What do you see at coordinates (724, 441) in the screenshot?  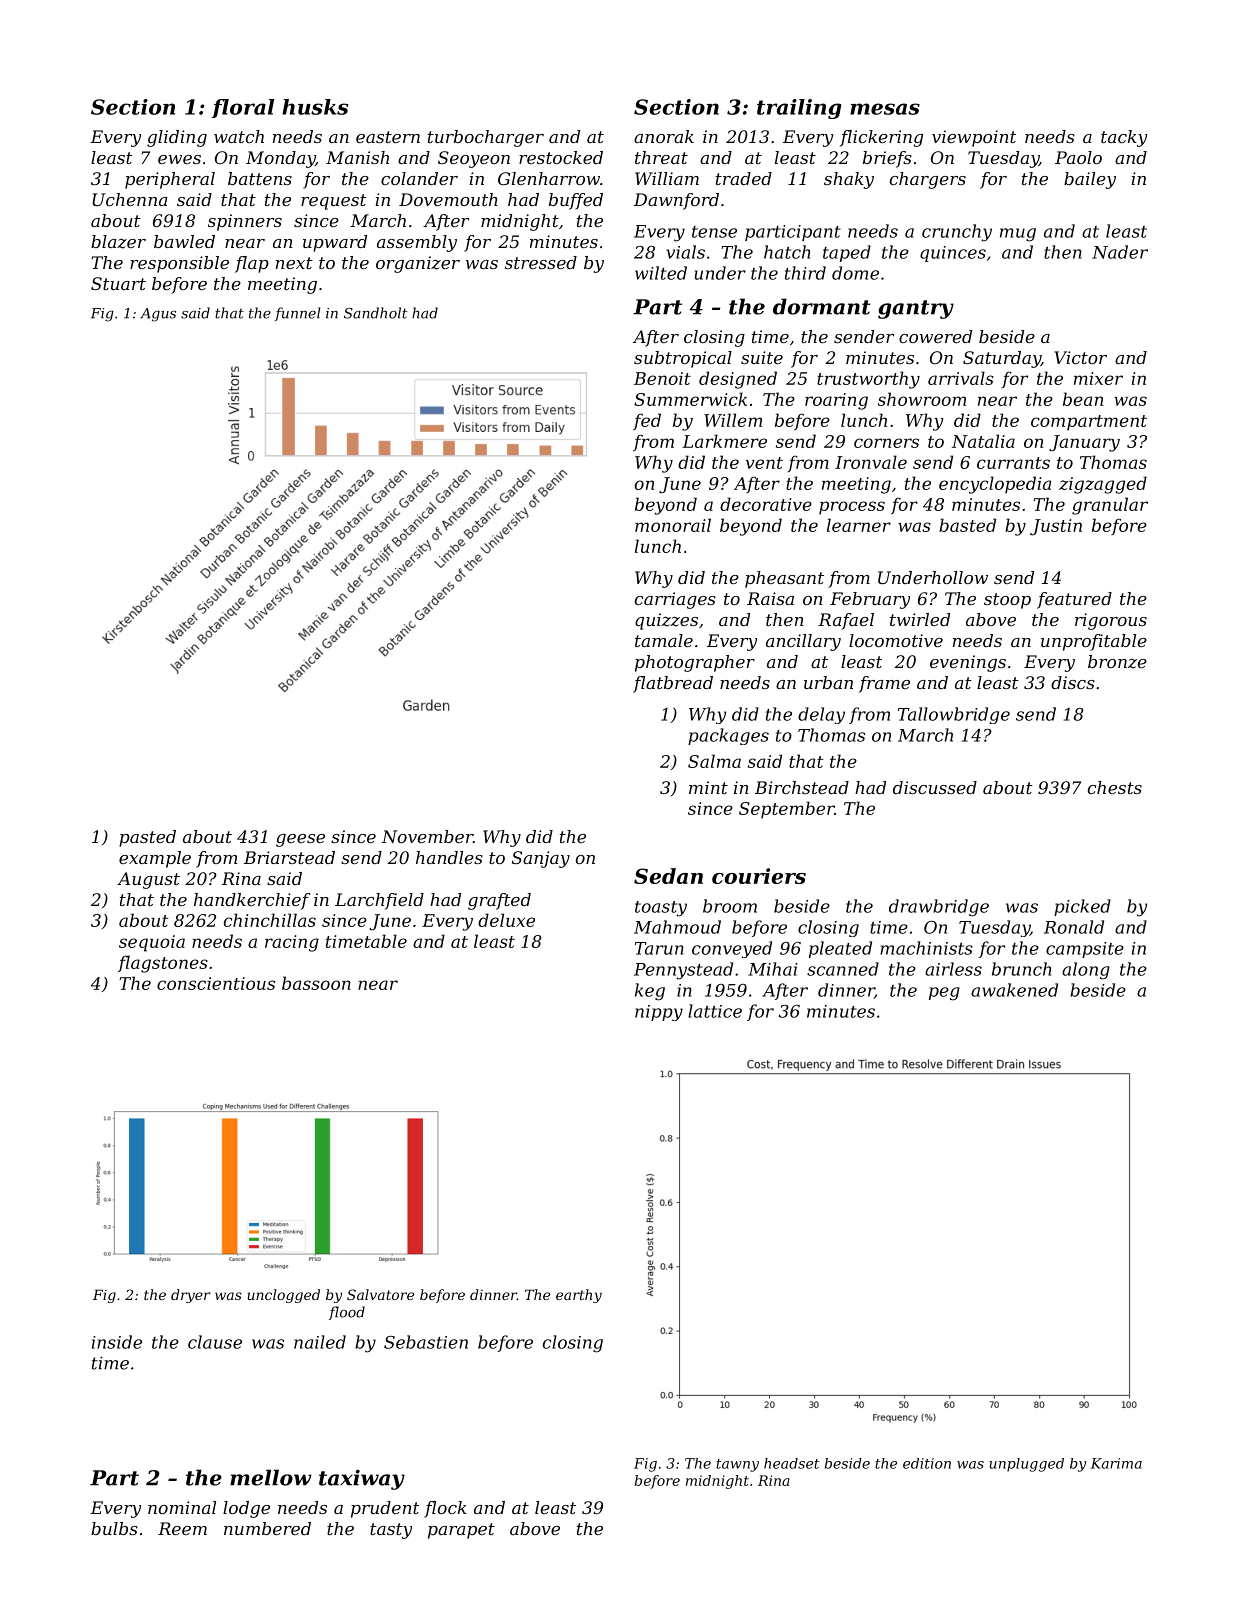 I see `Larkmere` at bounding box center [724, 441].
